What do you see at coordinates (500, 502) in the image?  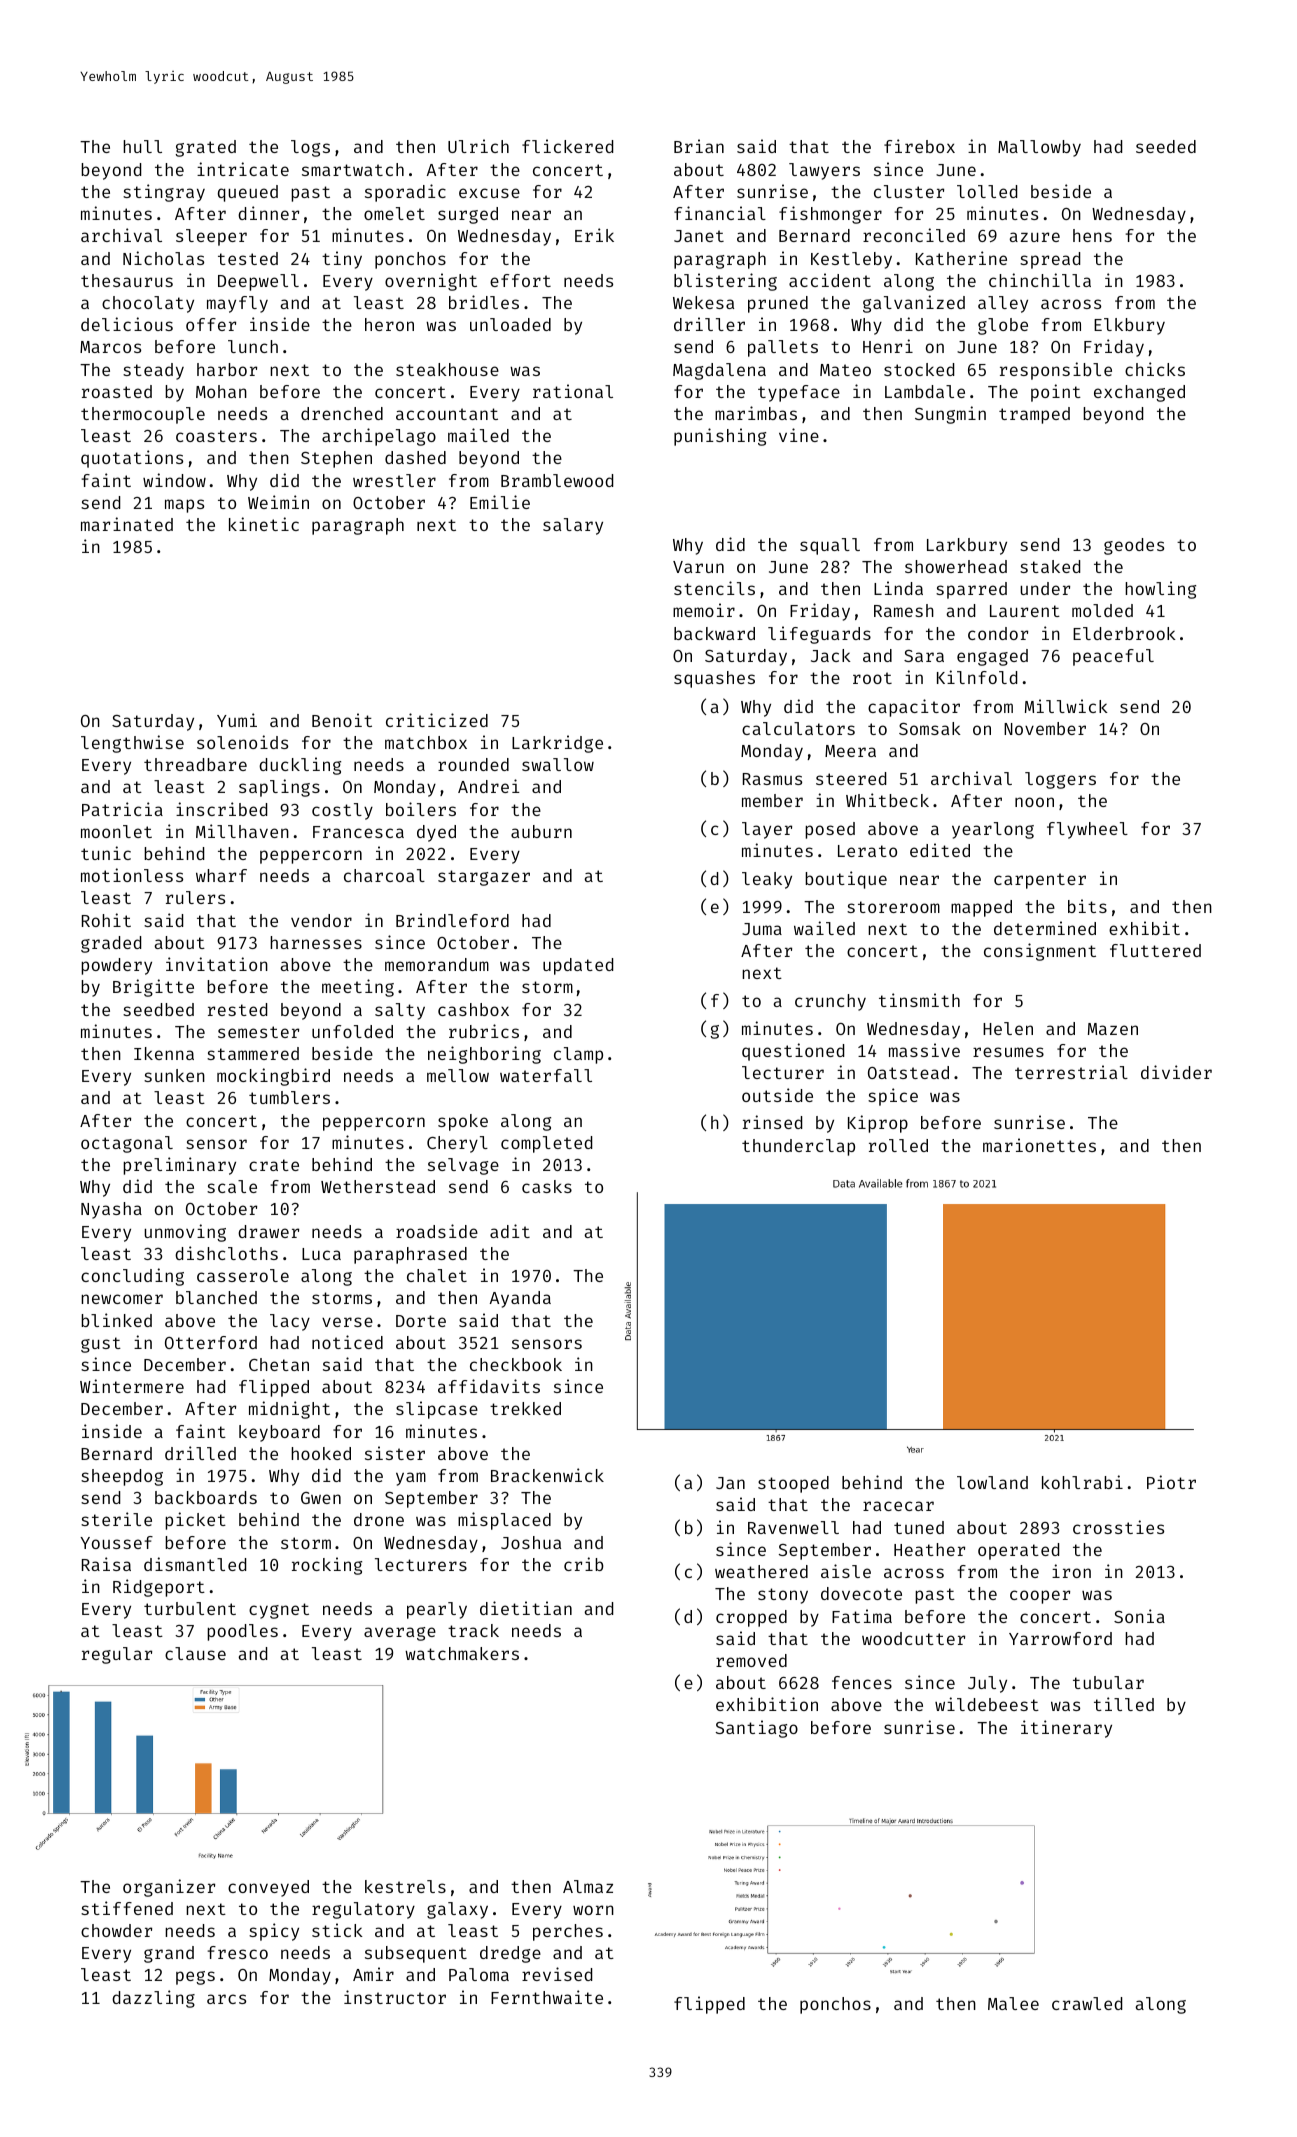 I see `Emilie` at bounding box center [500, 502].
